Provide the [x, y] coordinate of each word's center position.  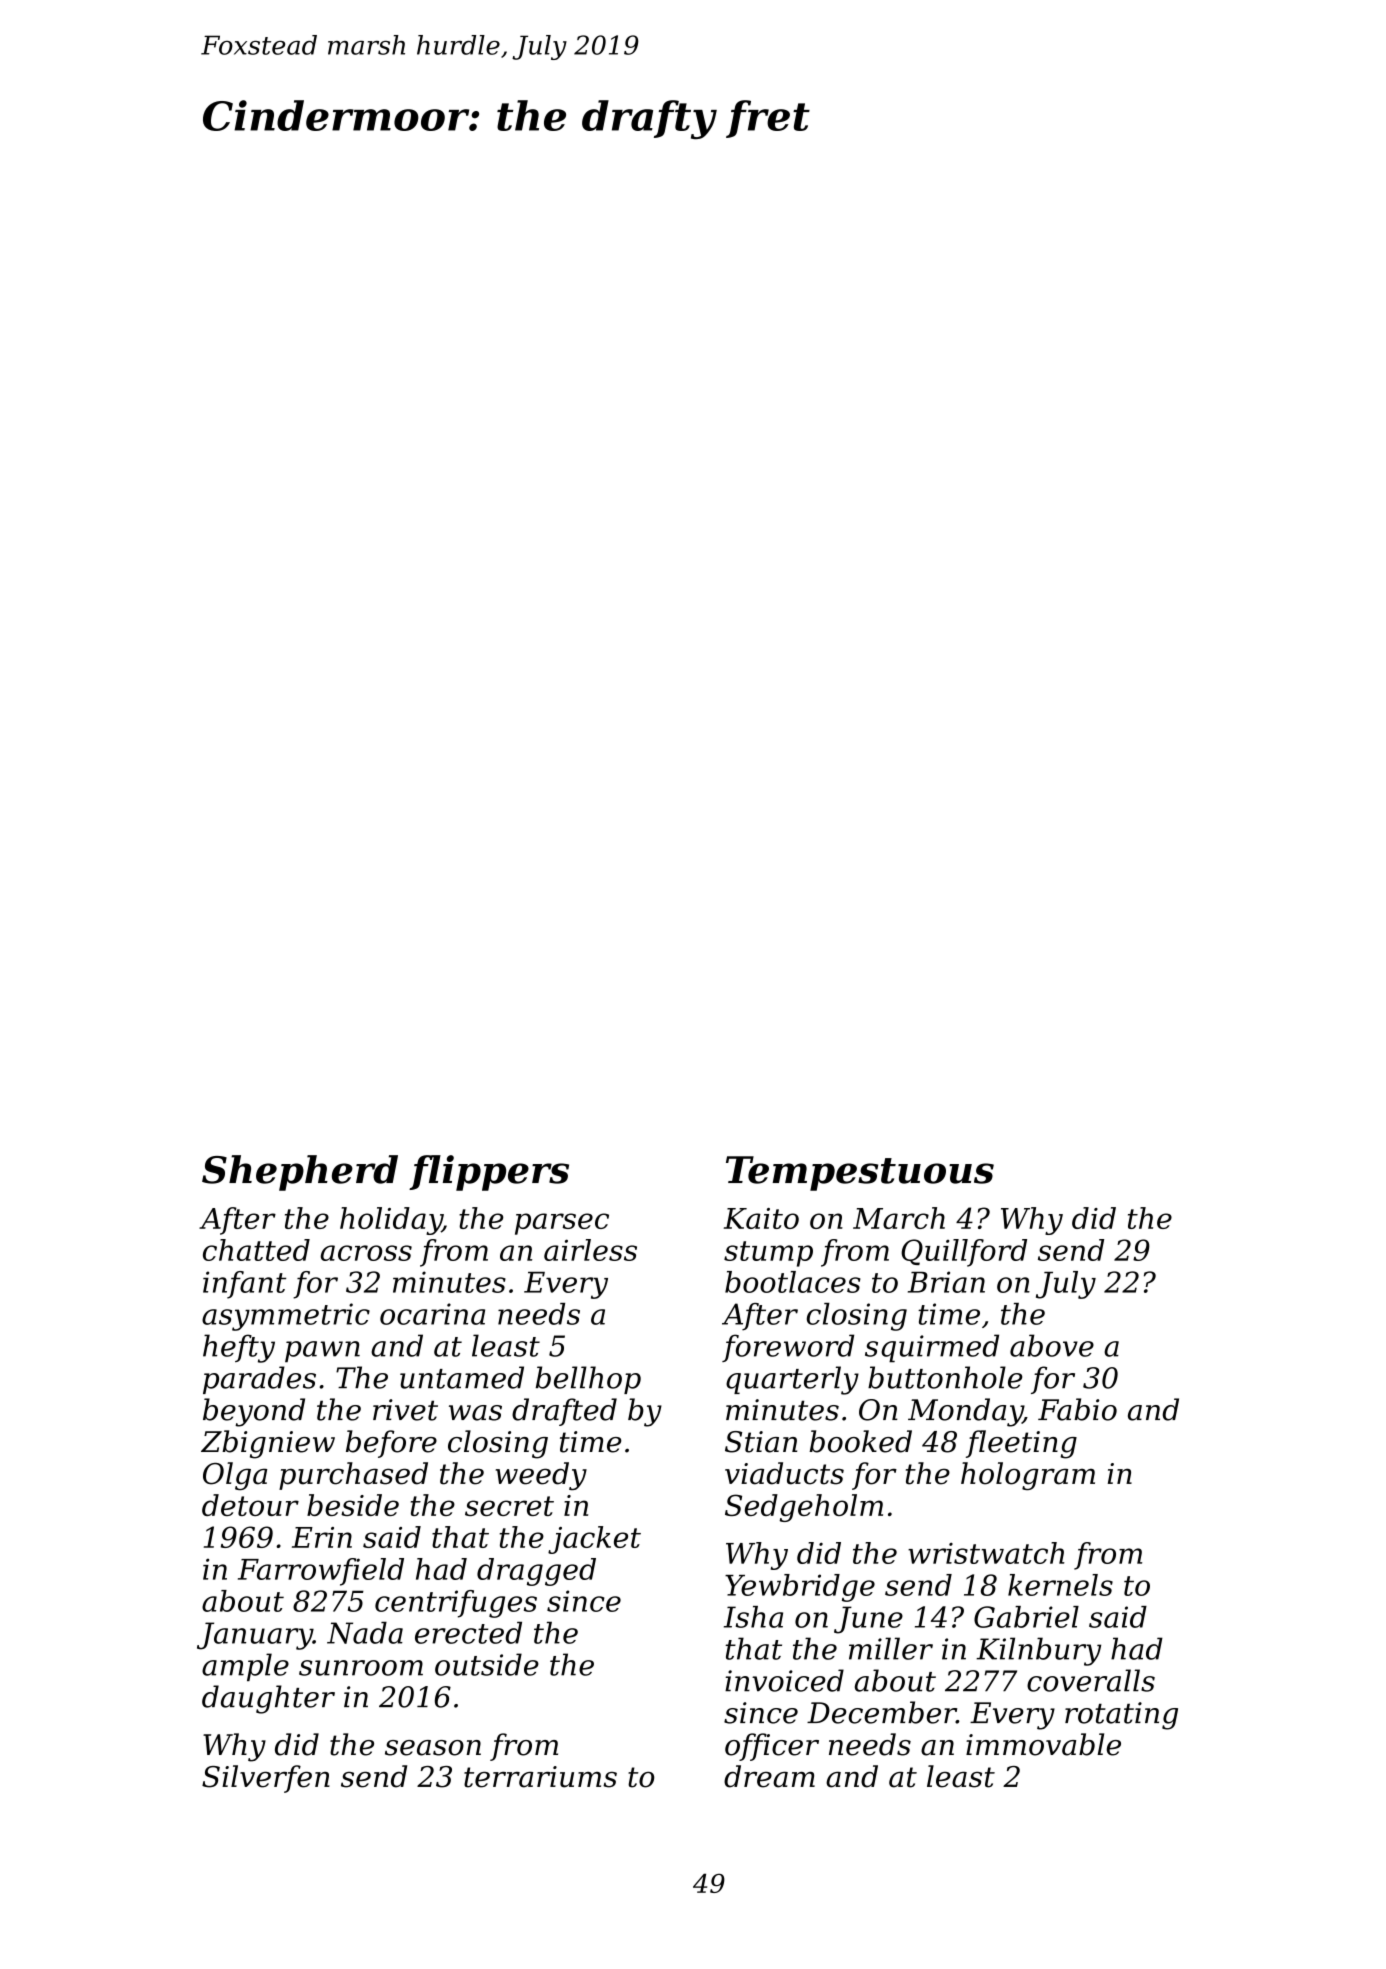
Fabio [1077, 1409]
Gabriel [1026, 1617]
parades [259, 1380]
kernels [1060, 1585]
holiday [391, 1221]
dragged [536, 1572]
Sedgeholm [804, 1508]
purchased [353, 1476]
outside [487, 1664]
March [899, 1218]
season [433, 1748]
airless [590, 1250]
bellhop [588, 1380]
